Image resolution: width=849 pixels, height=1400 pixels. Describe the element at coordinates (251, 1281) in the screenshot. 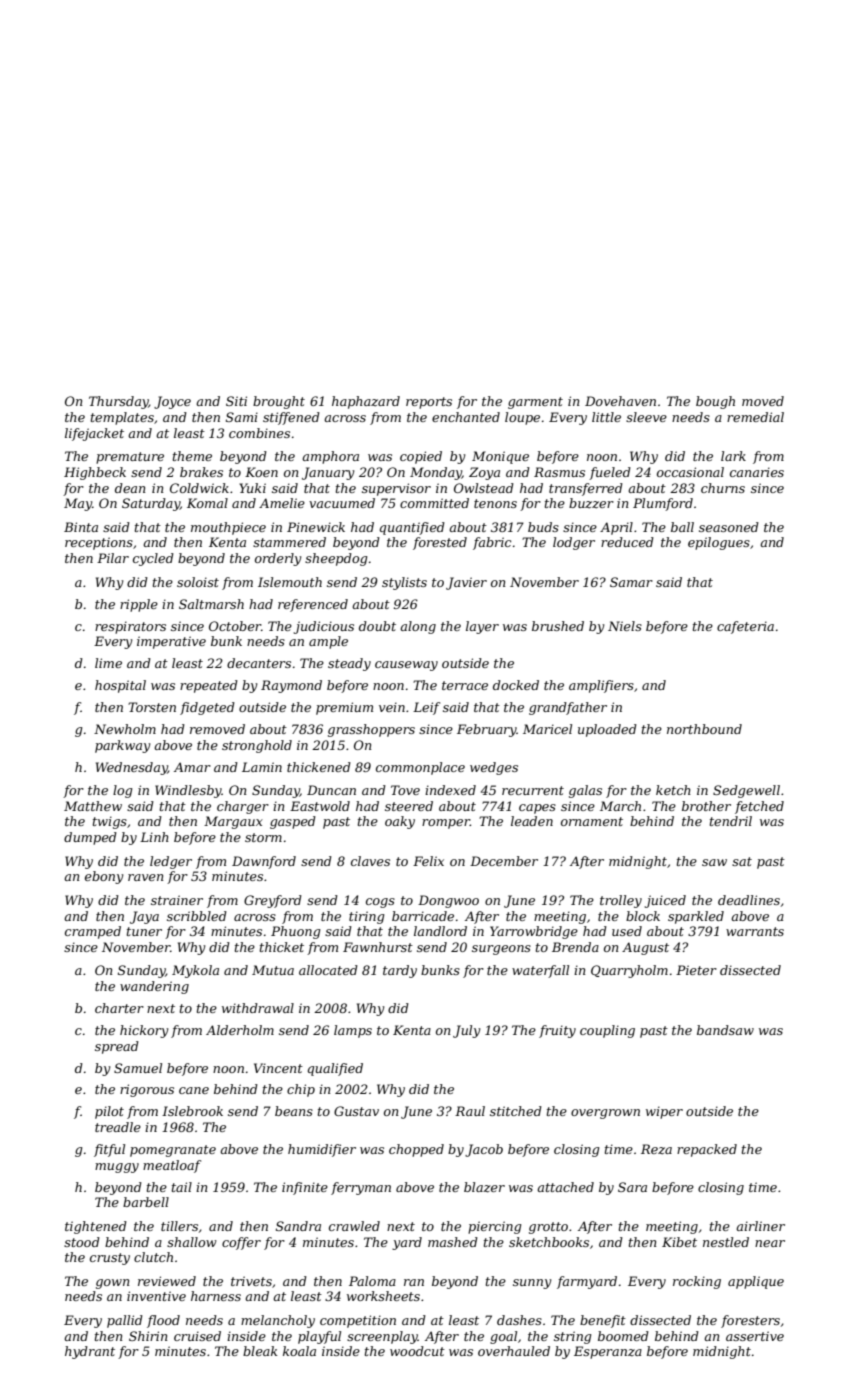

I see `trivets` at that location.
